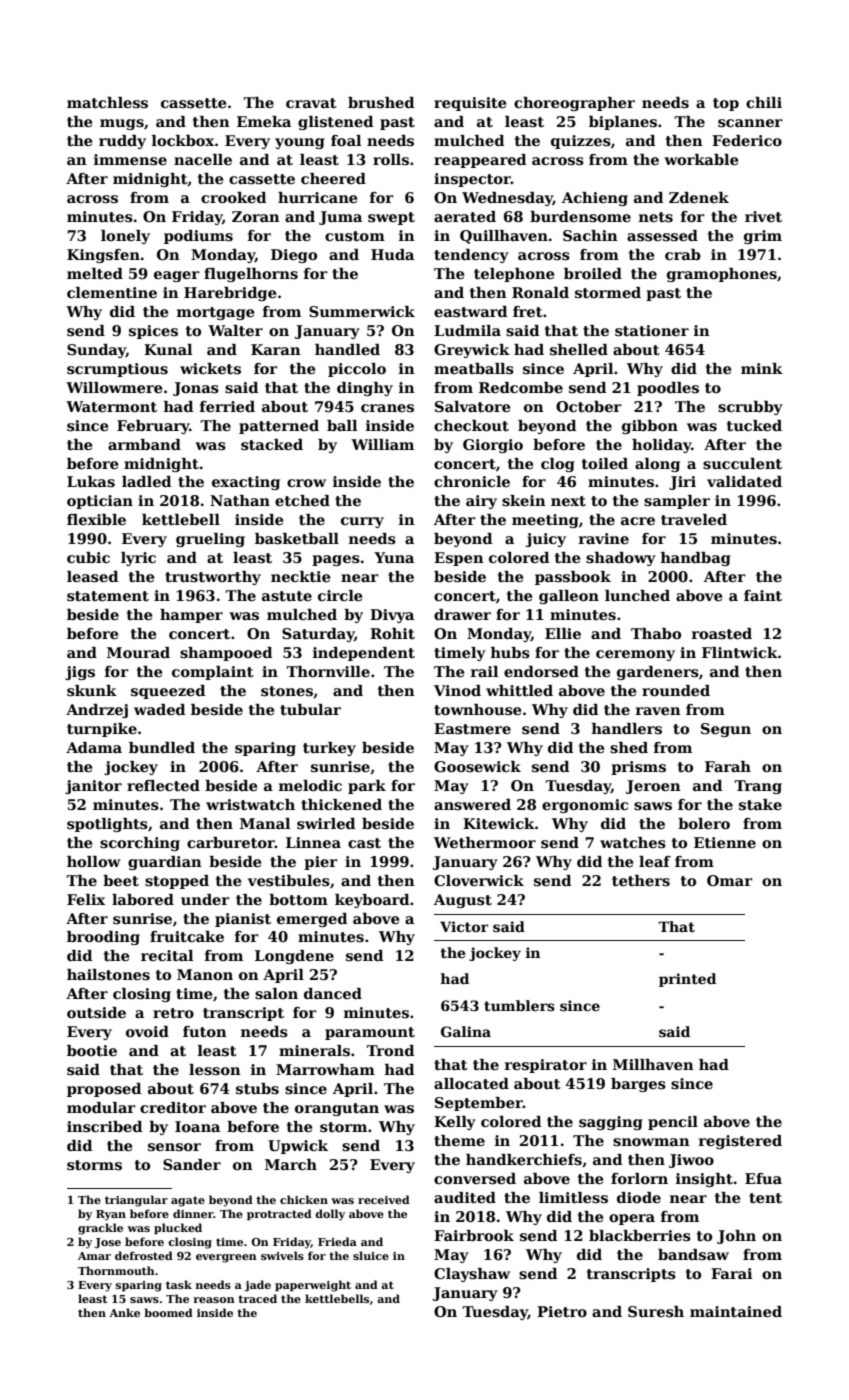 This screenshot has width=849, height=1400. Describe the element at coordinates (357, 370) in the screenshot. I see `piccolo` at that location.
